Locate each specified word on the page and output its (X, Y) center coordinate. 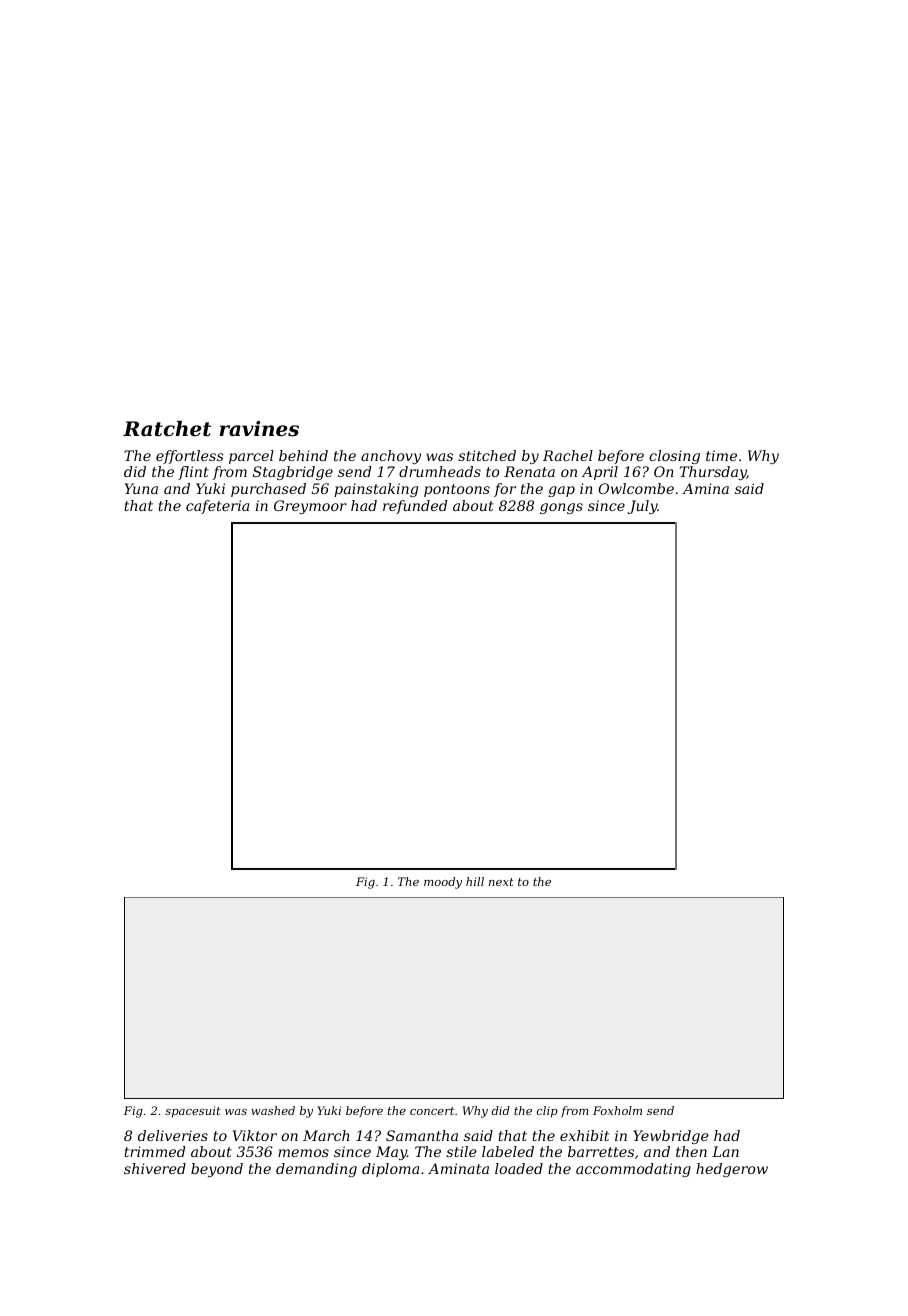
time (721, 455)
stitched (487, 455)
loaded (519, 1168)
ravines (259, 429)
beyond (217, 1170)
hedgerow (732, 1170)
